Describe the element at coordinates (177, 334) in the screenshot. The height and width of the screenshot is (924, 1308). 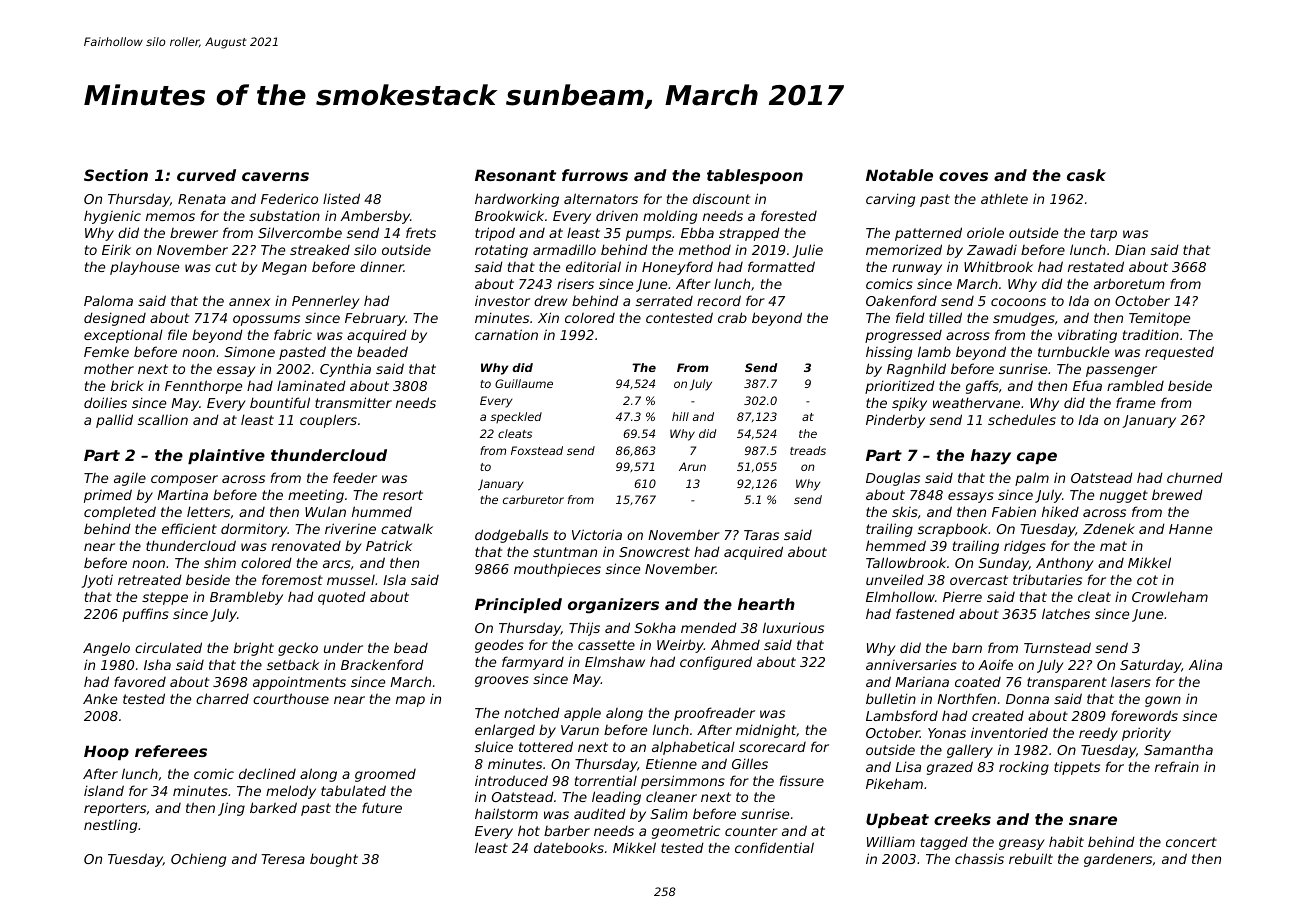
I see `file` at that location.
